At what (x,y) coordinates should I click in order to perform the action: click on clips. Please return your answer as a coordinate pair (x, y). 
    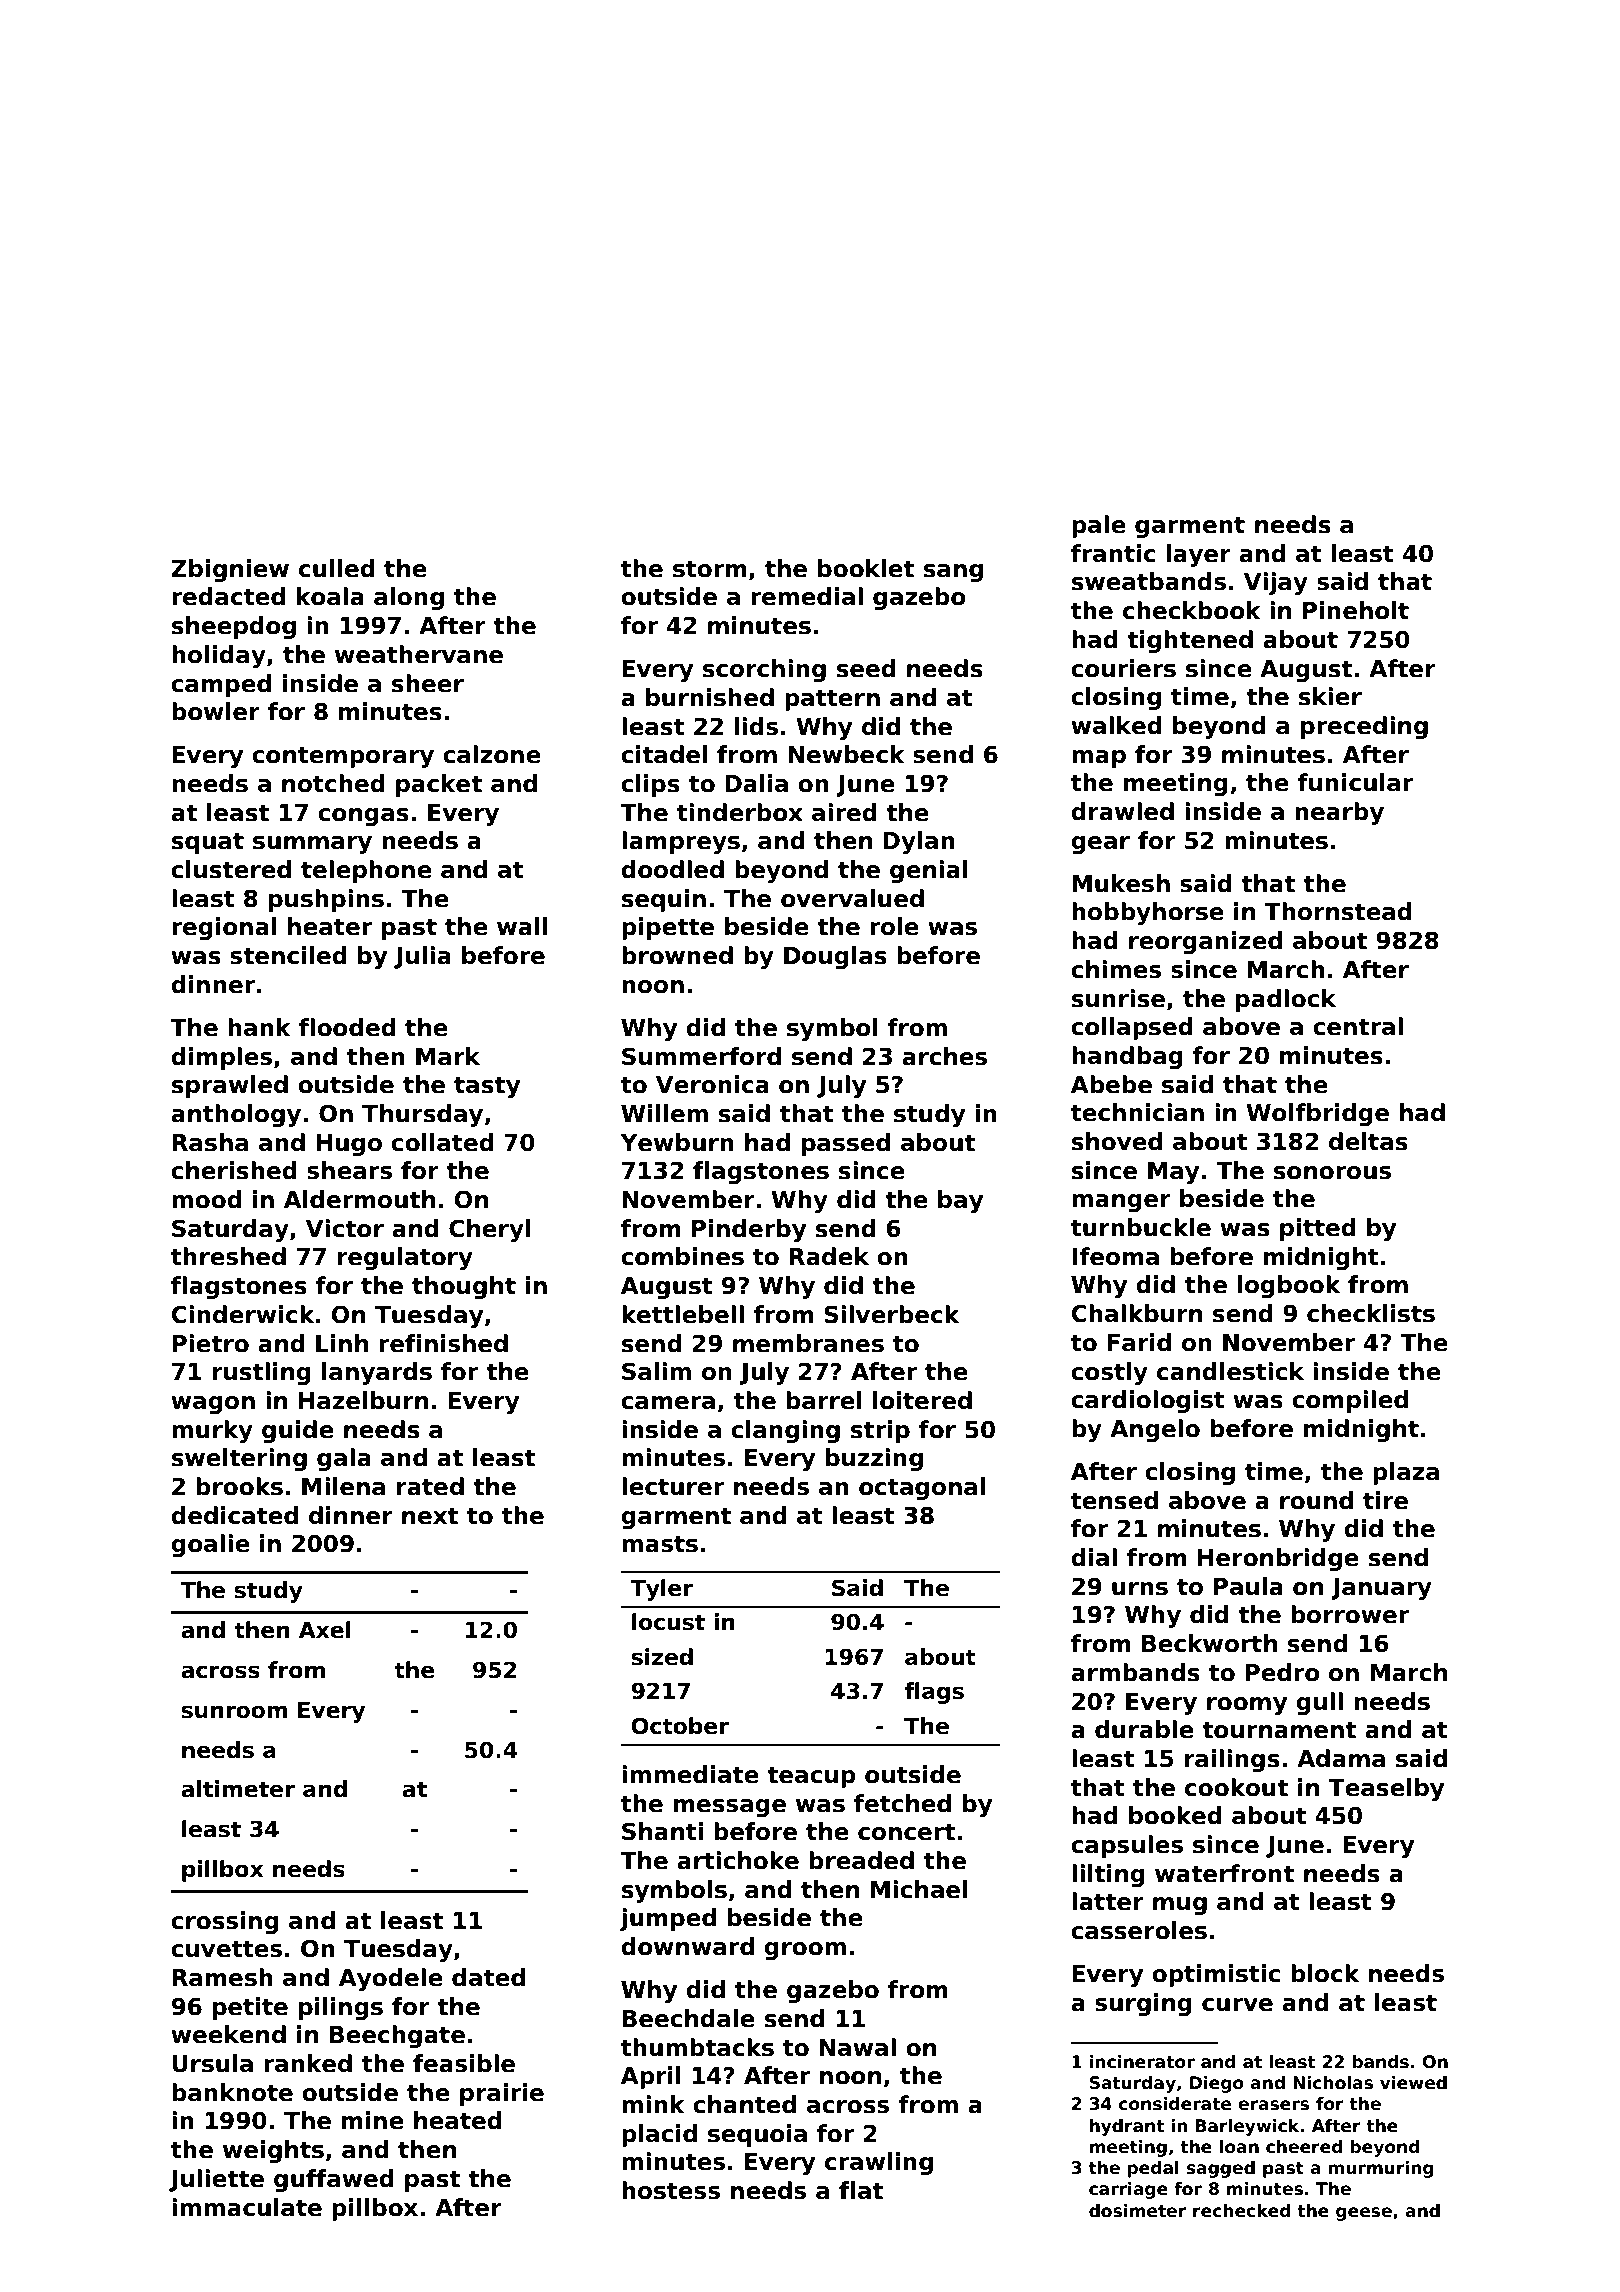
    Looking at the image, I should click on (650, 785).
